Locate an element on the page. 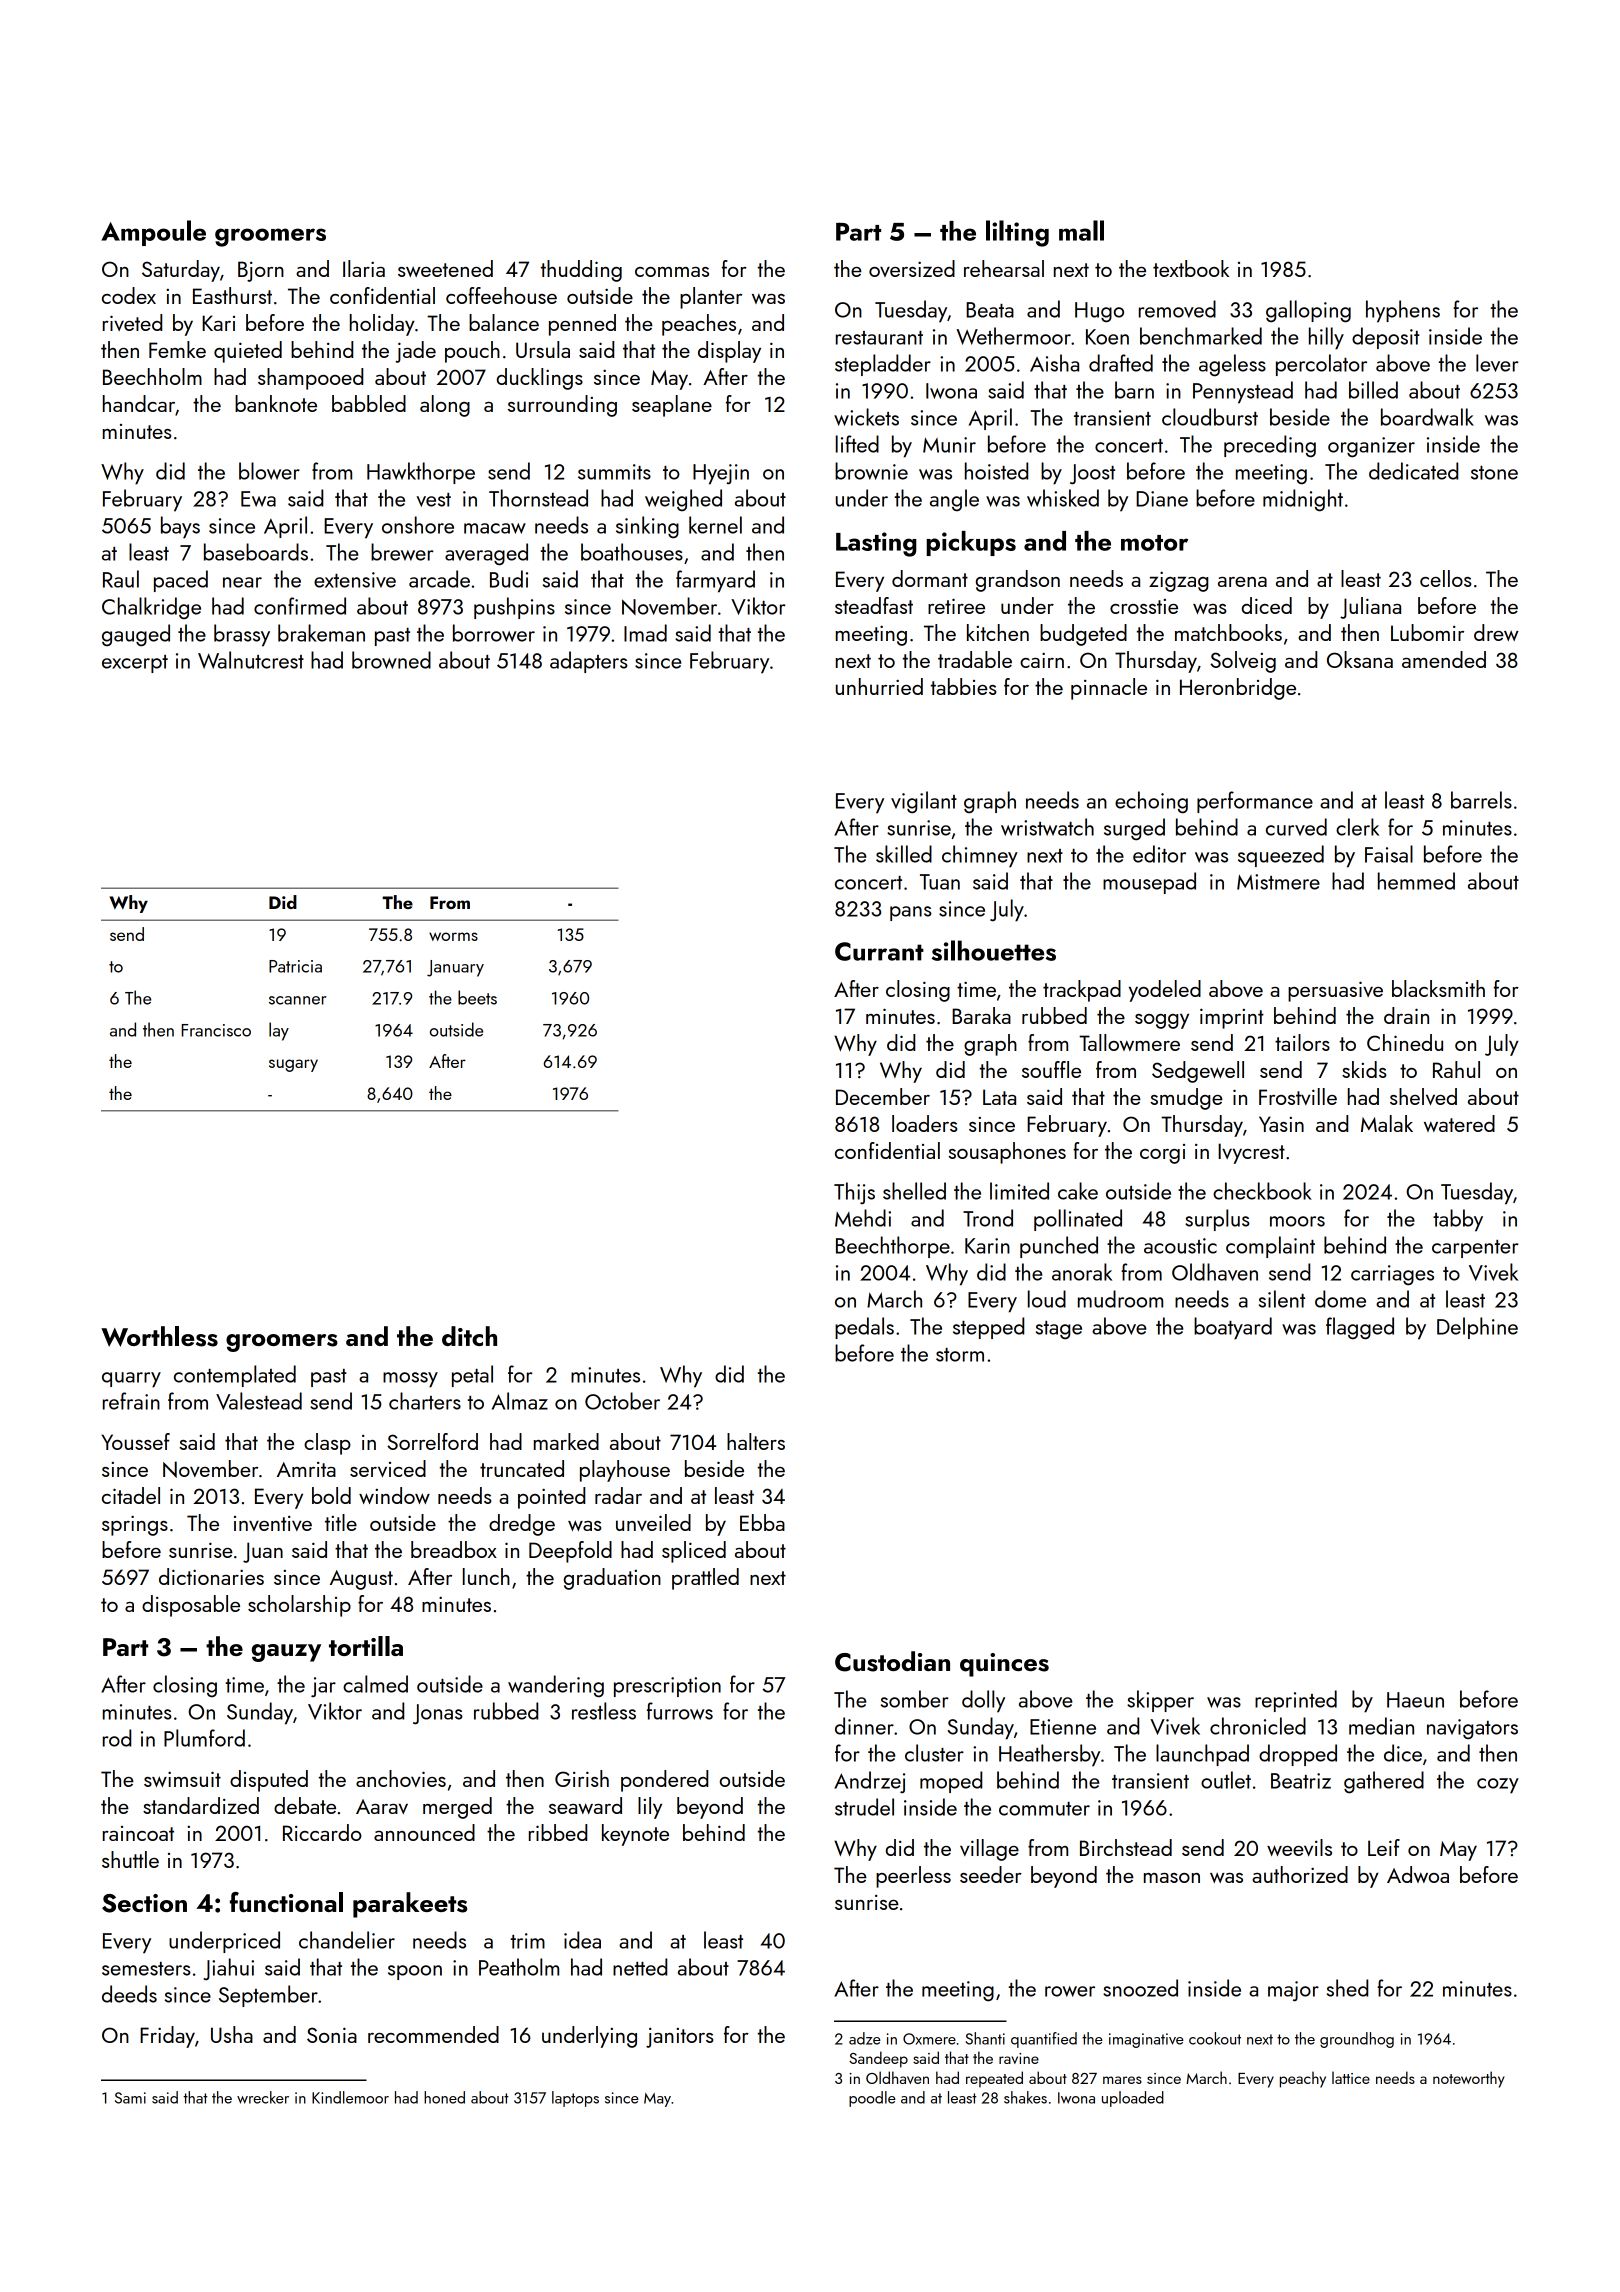  Frostville is located at coordinates (1298, 1096).
